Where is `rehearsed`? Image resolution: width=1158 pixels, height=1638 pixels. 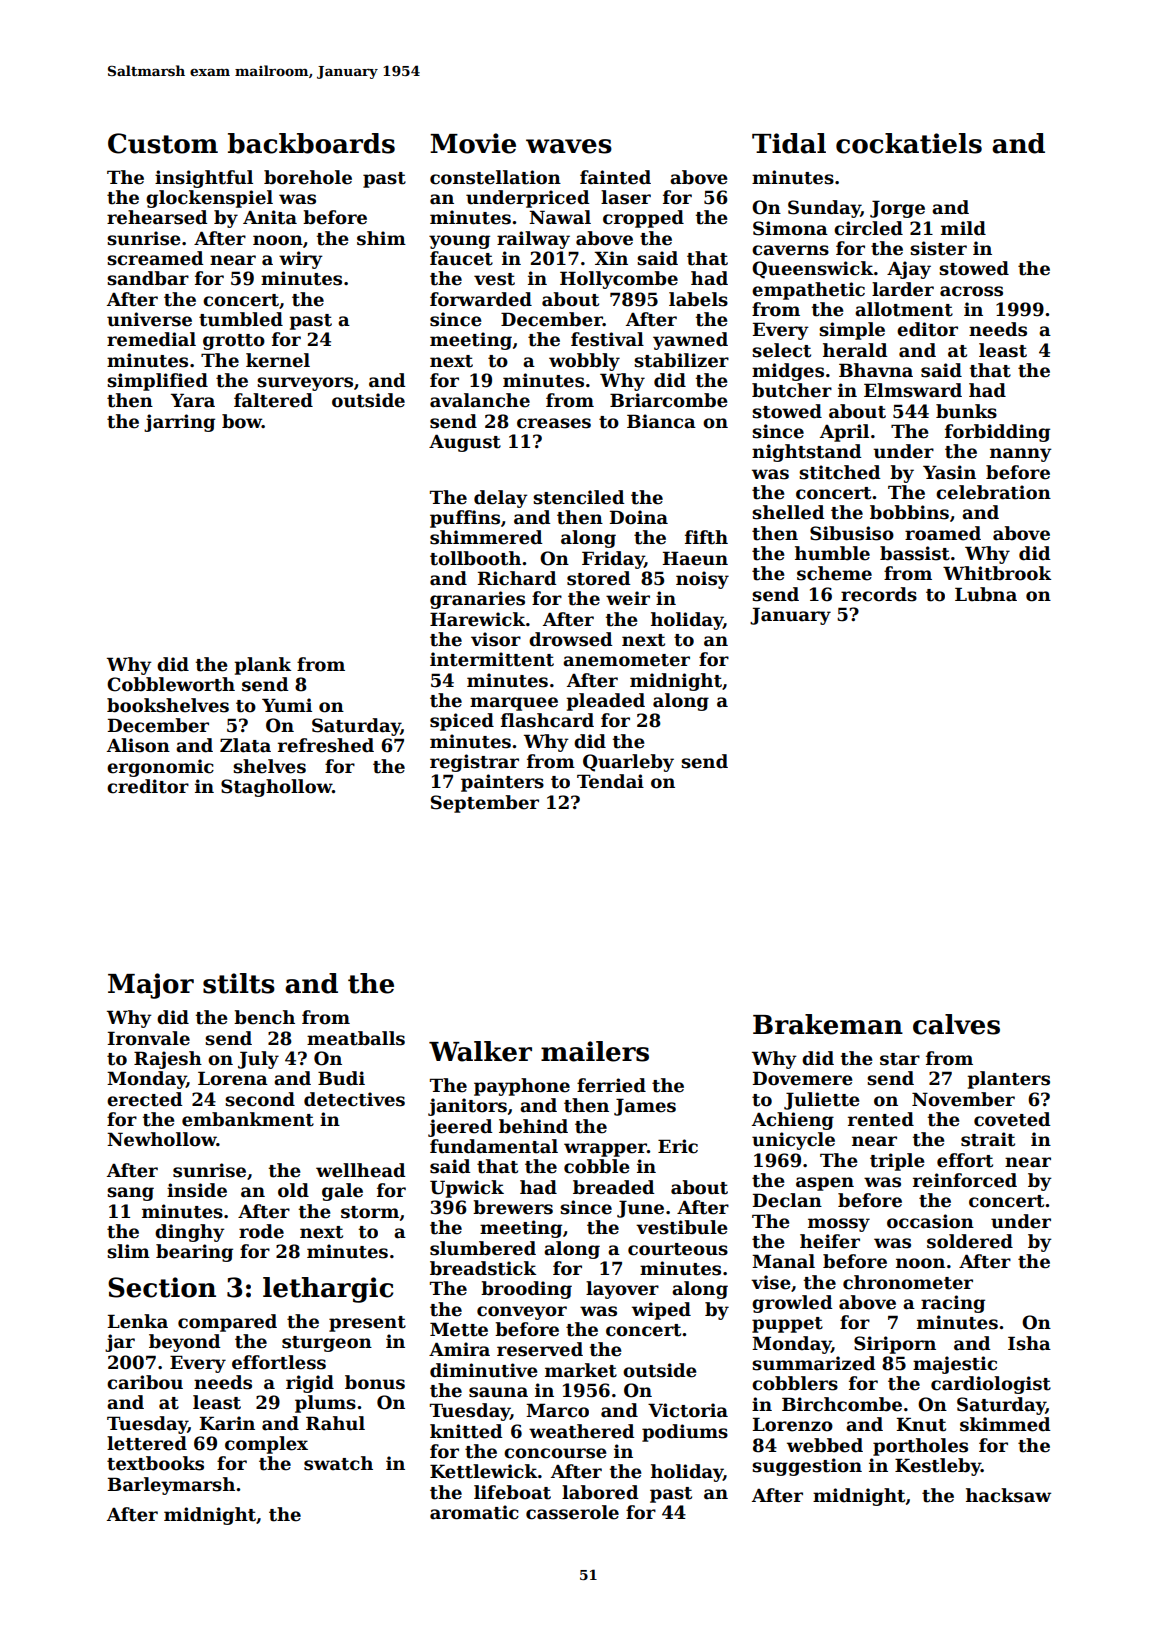 rehearsed is located at coordinates (157, 217).
